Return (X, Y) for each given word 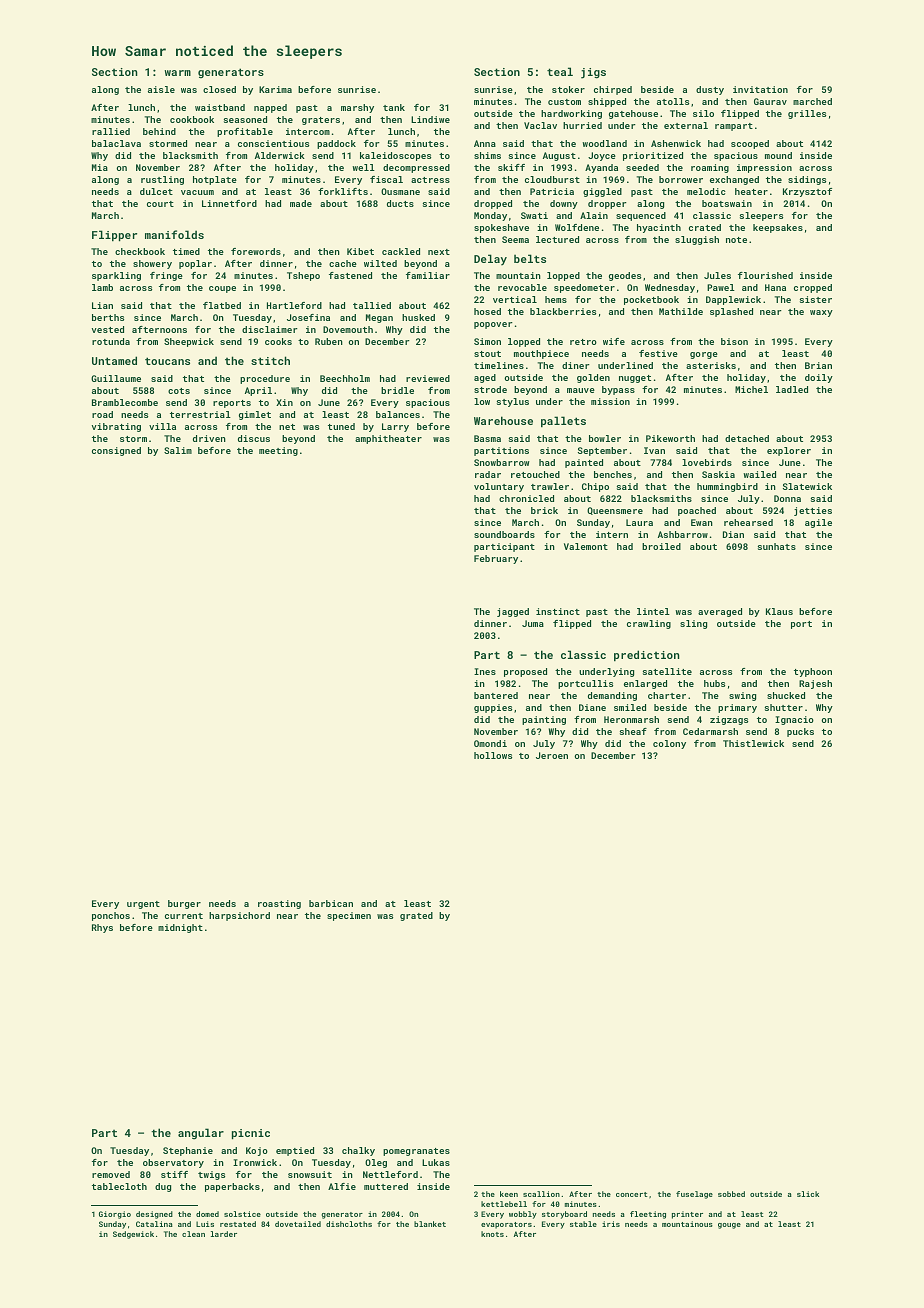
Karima (275, 89)
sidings (807, 180)
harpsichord (239, 916)
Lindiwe (430, 119)
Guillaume (116, 378)
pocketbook (651, 300)
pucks (800, 732)
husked (418, 317)
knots (492, 1234)
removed (111, 1174)
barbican (331, 903)
